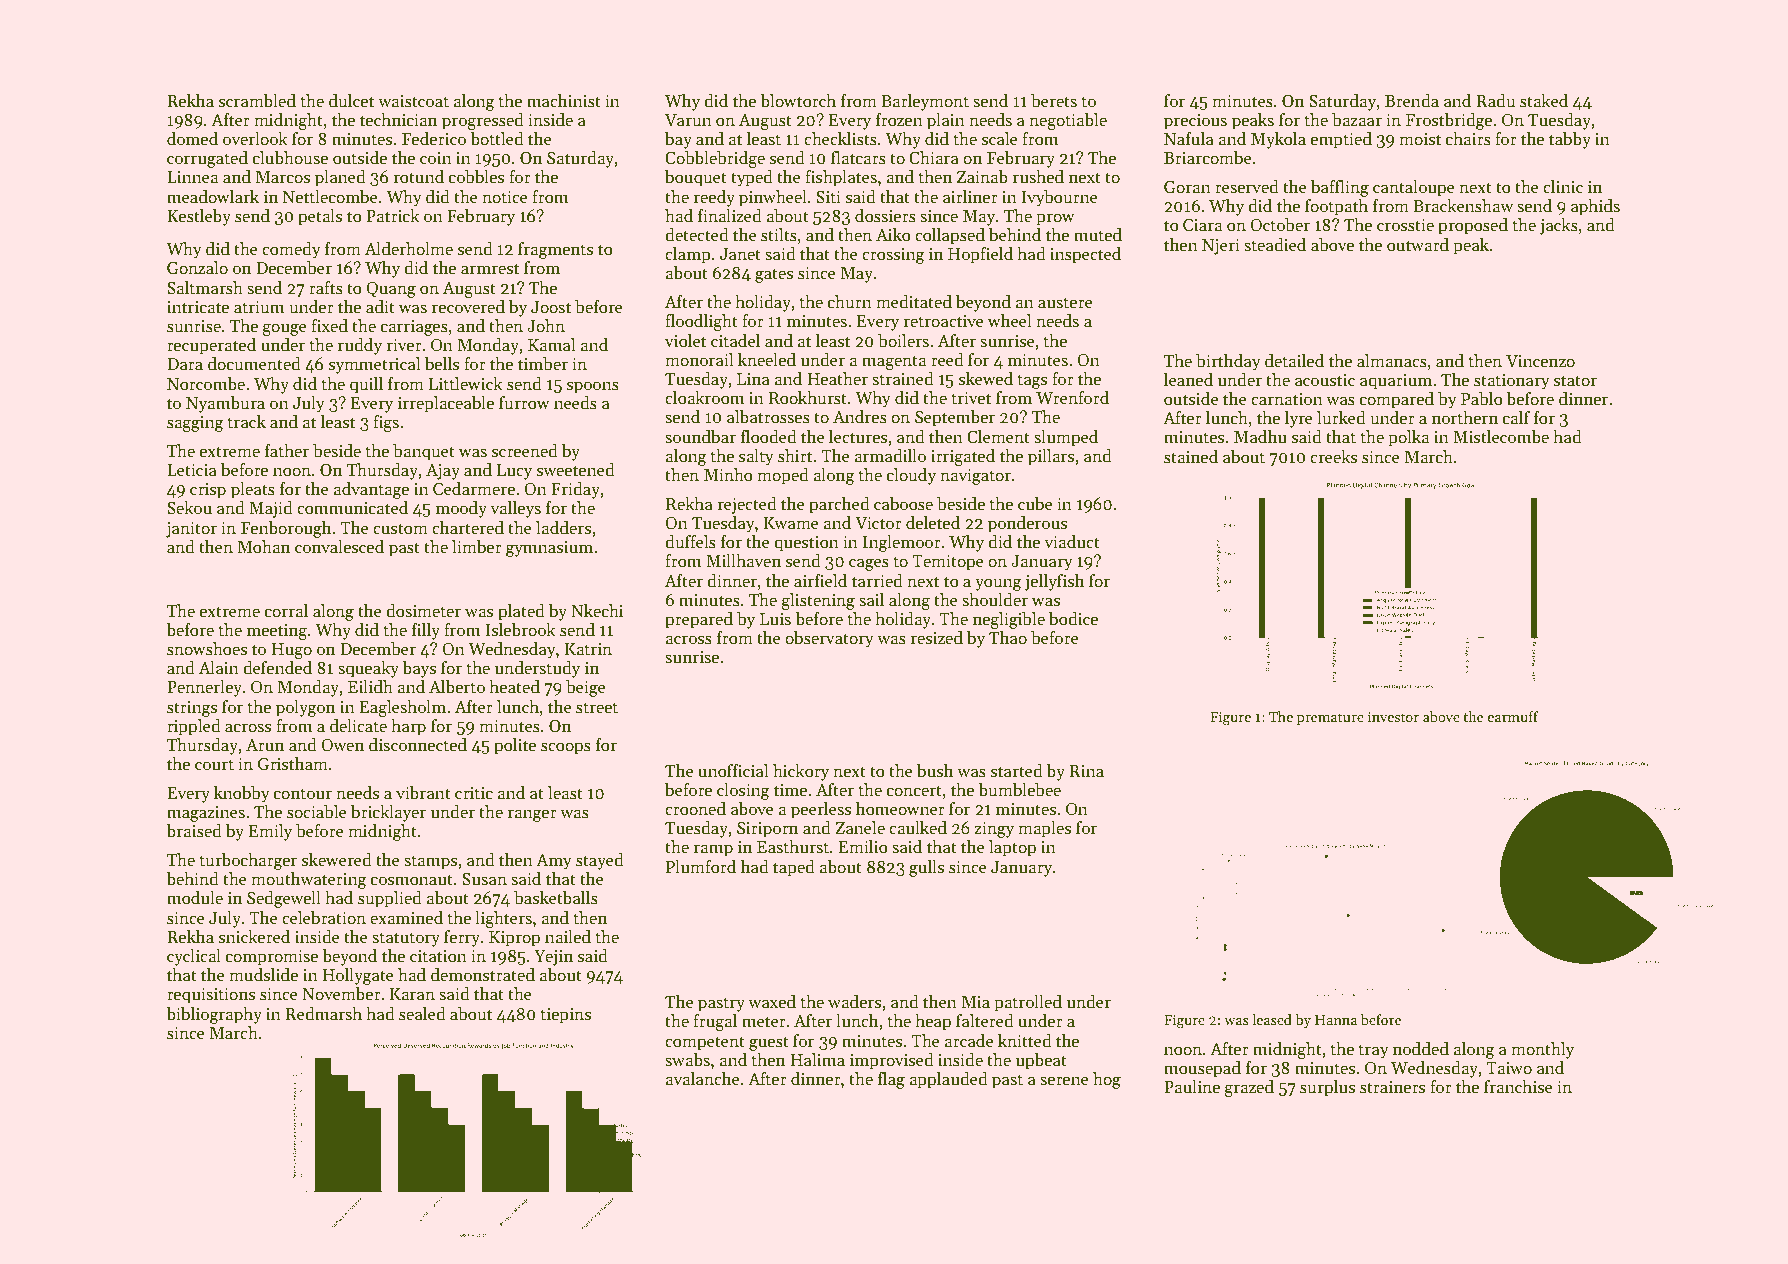 Image resolution: width=1788 pixels, height=1264 pixels. I want to click on earmuff, so click(1512, 716).
